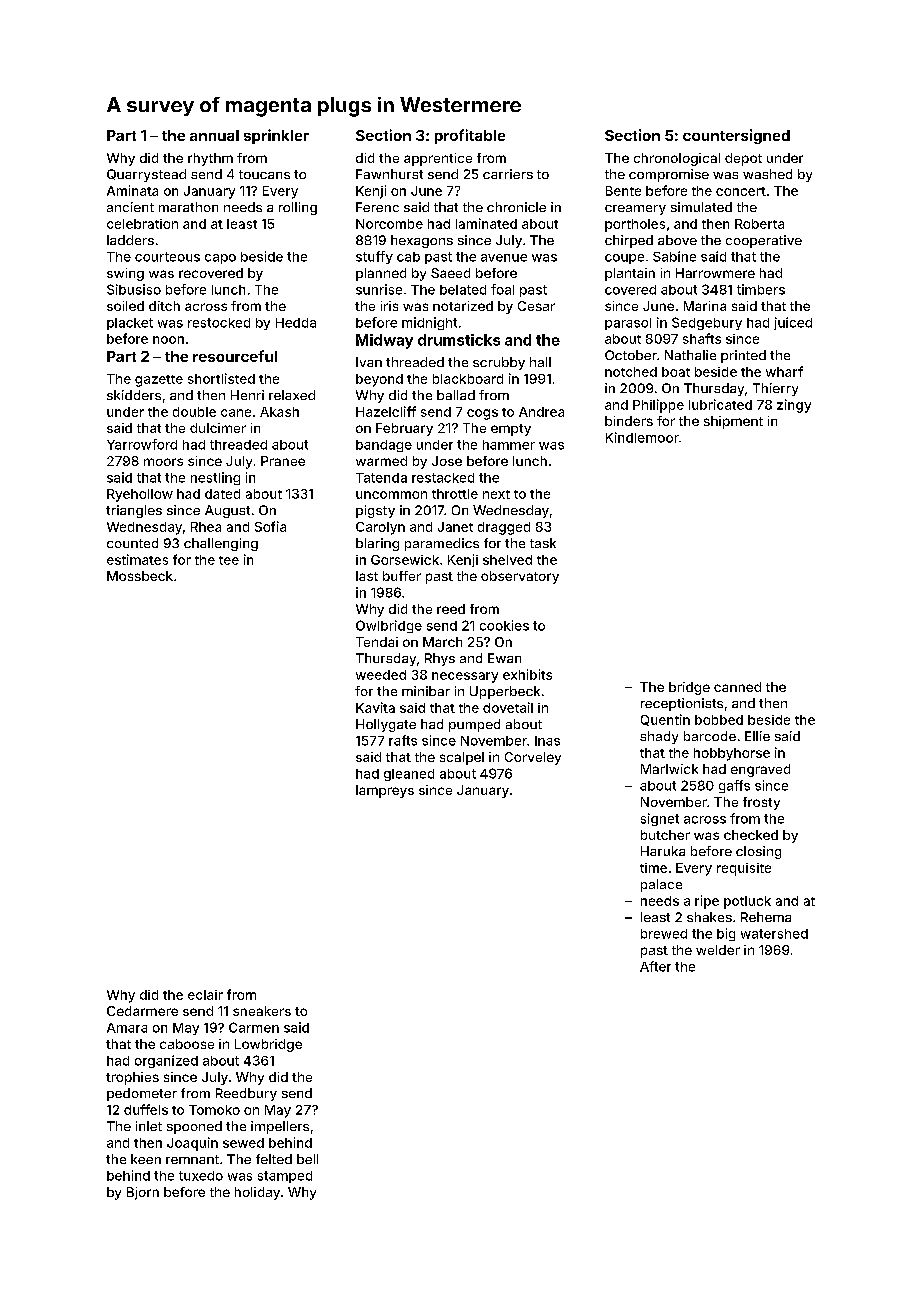 The width and height of the screenshot is (924, 1308). Describe the element at coordinates (205, 995) in the screenshot. I see `eclair` at that location.
